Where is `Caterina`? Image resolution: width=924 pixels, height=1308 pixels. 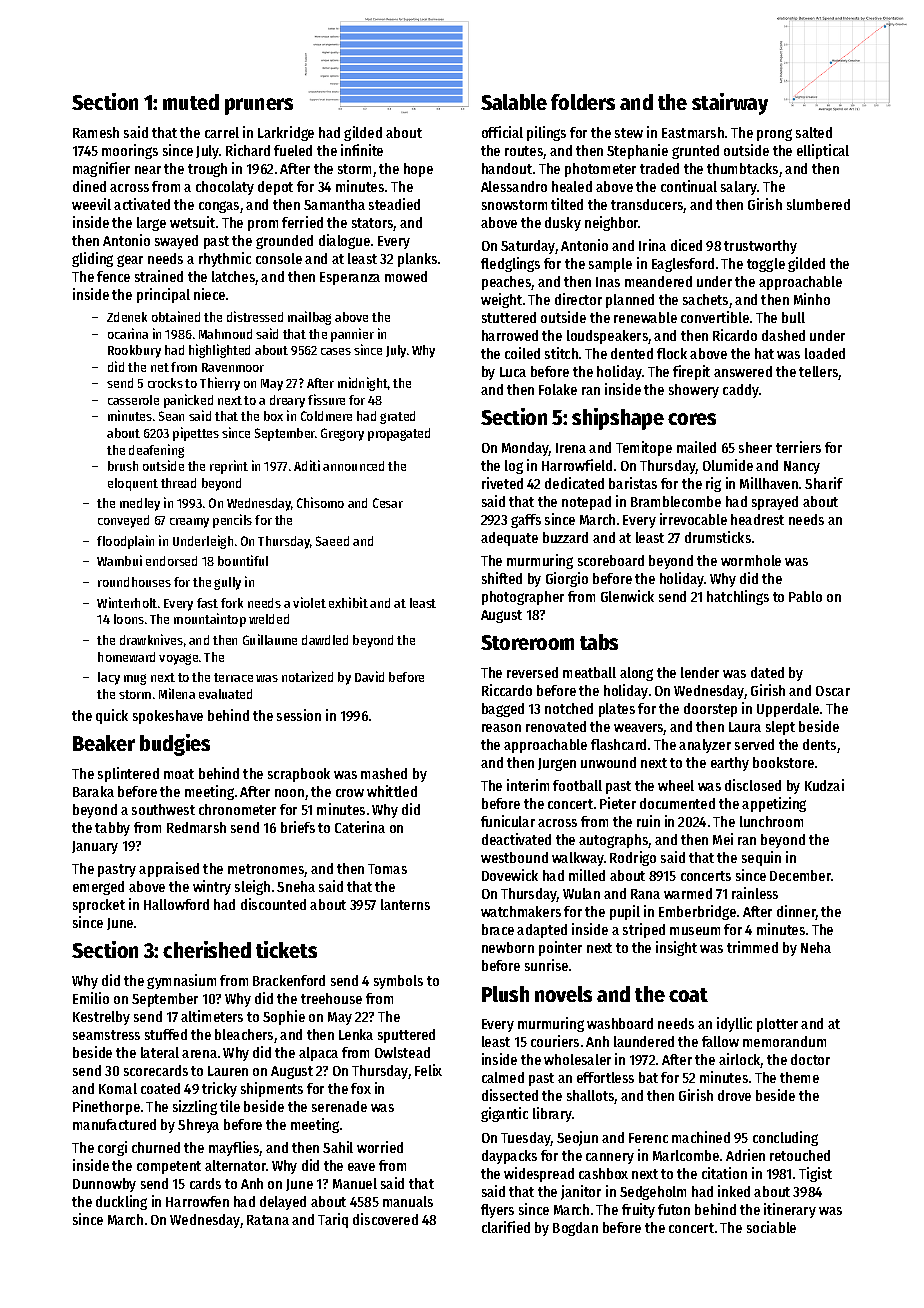
Caterina is located at coordinates (360, 827).
